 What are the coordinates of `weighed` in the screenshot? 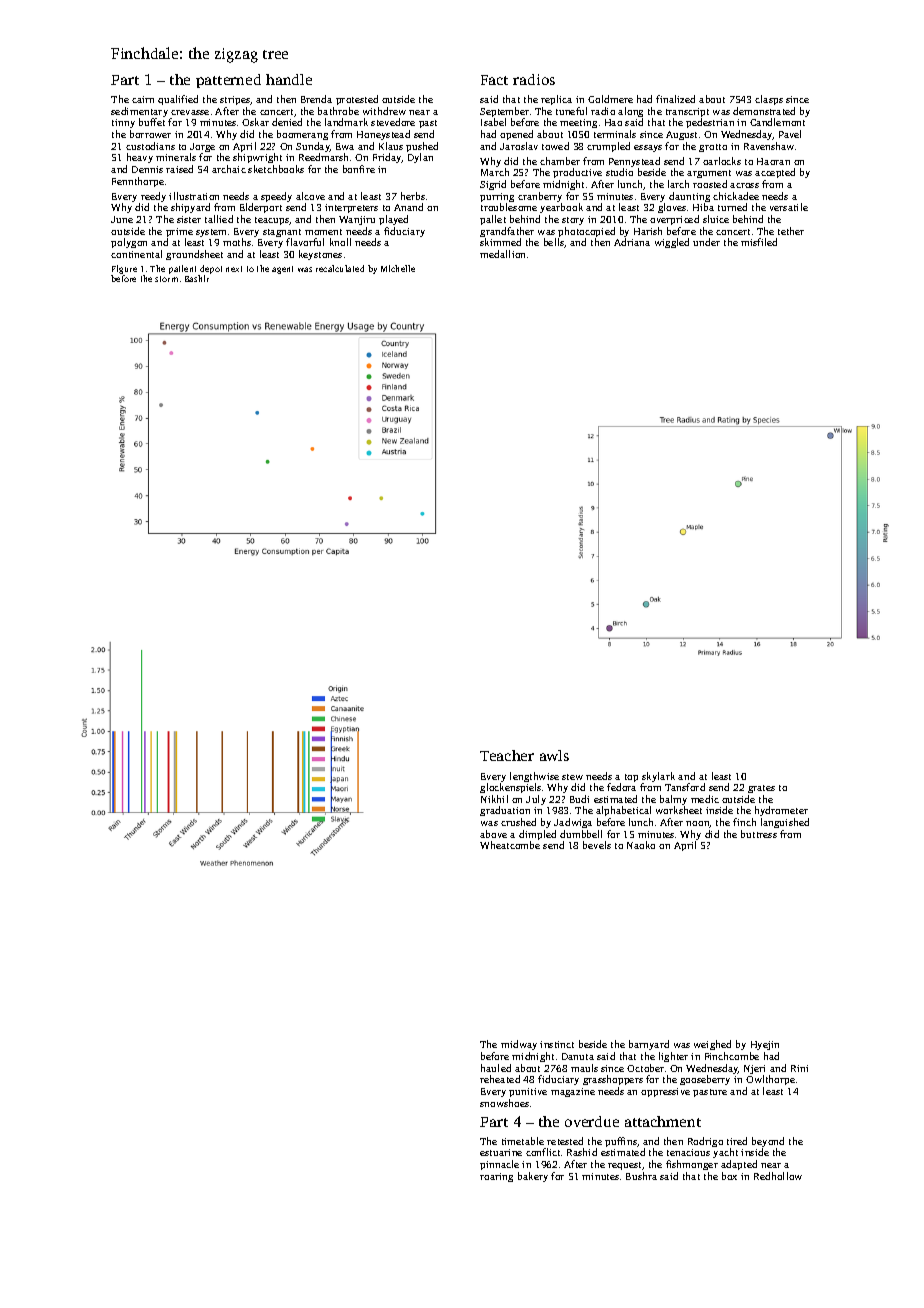 It's located at (712, 1045).
